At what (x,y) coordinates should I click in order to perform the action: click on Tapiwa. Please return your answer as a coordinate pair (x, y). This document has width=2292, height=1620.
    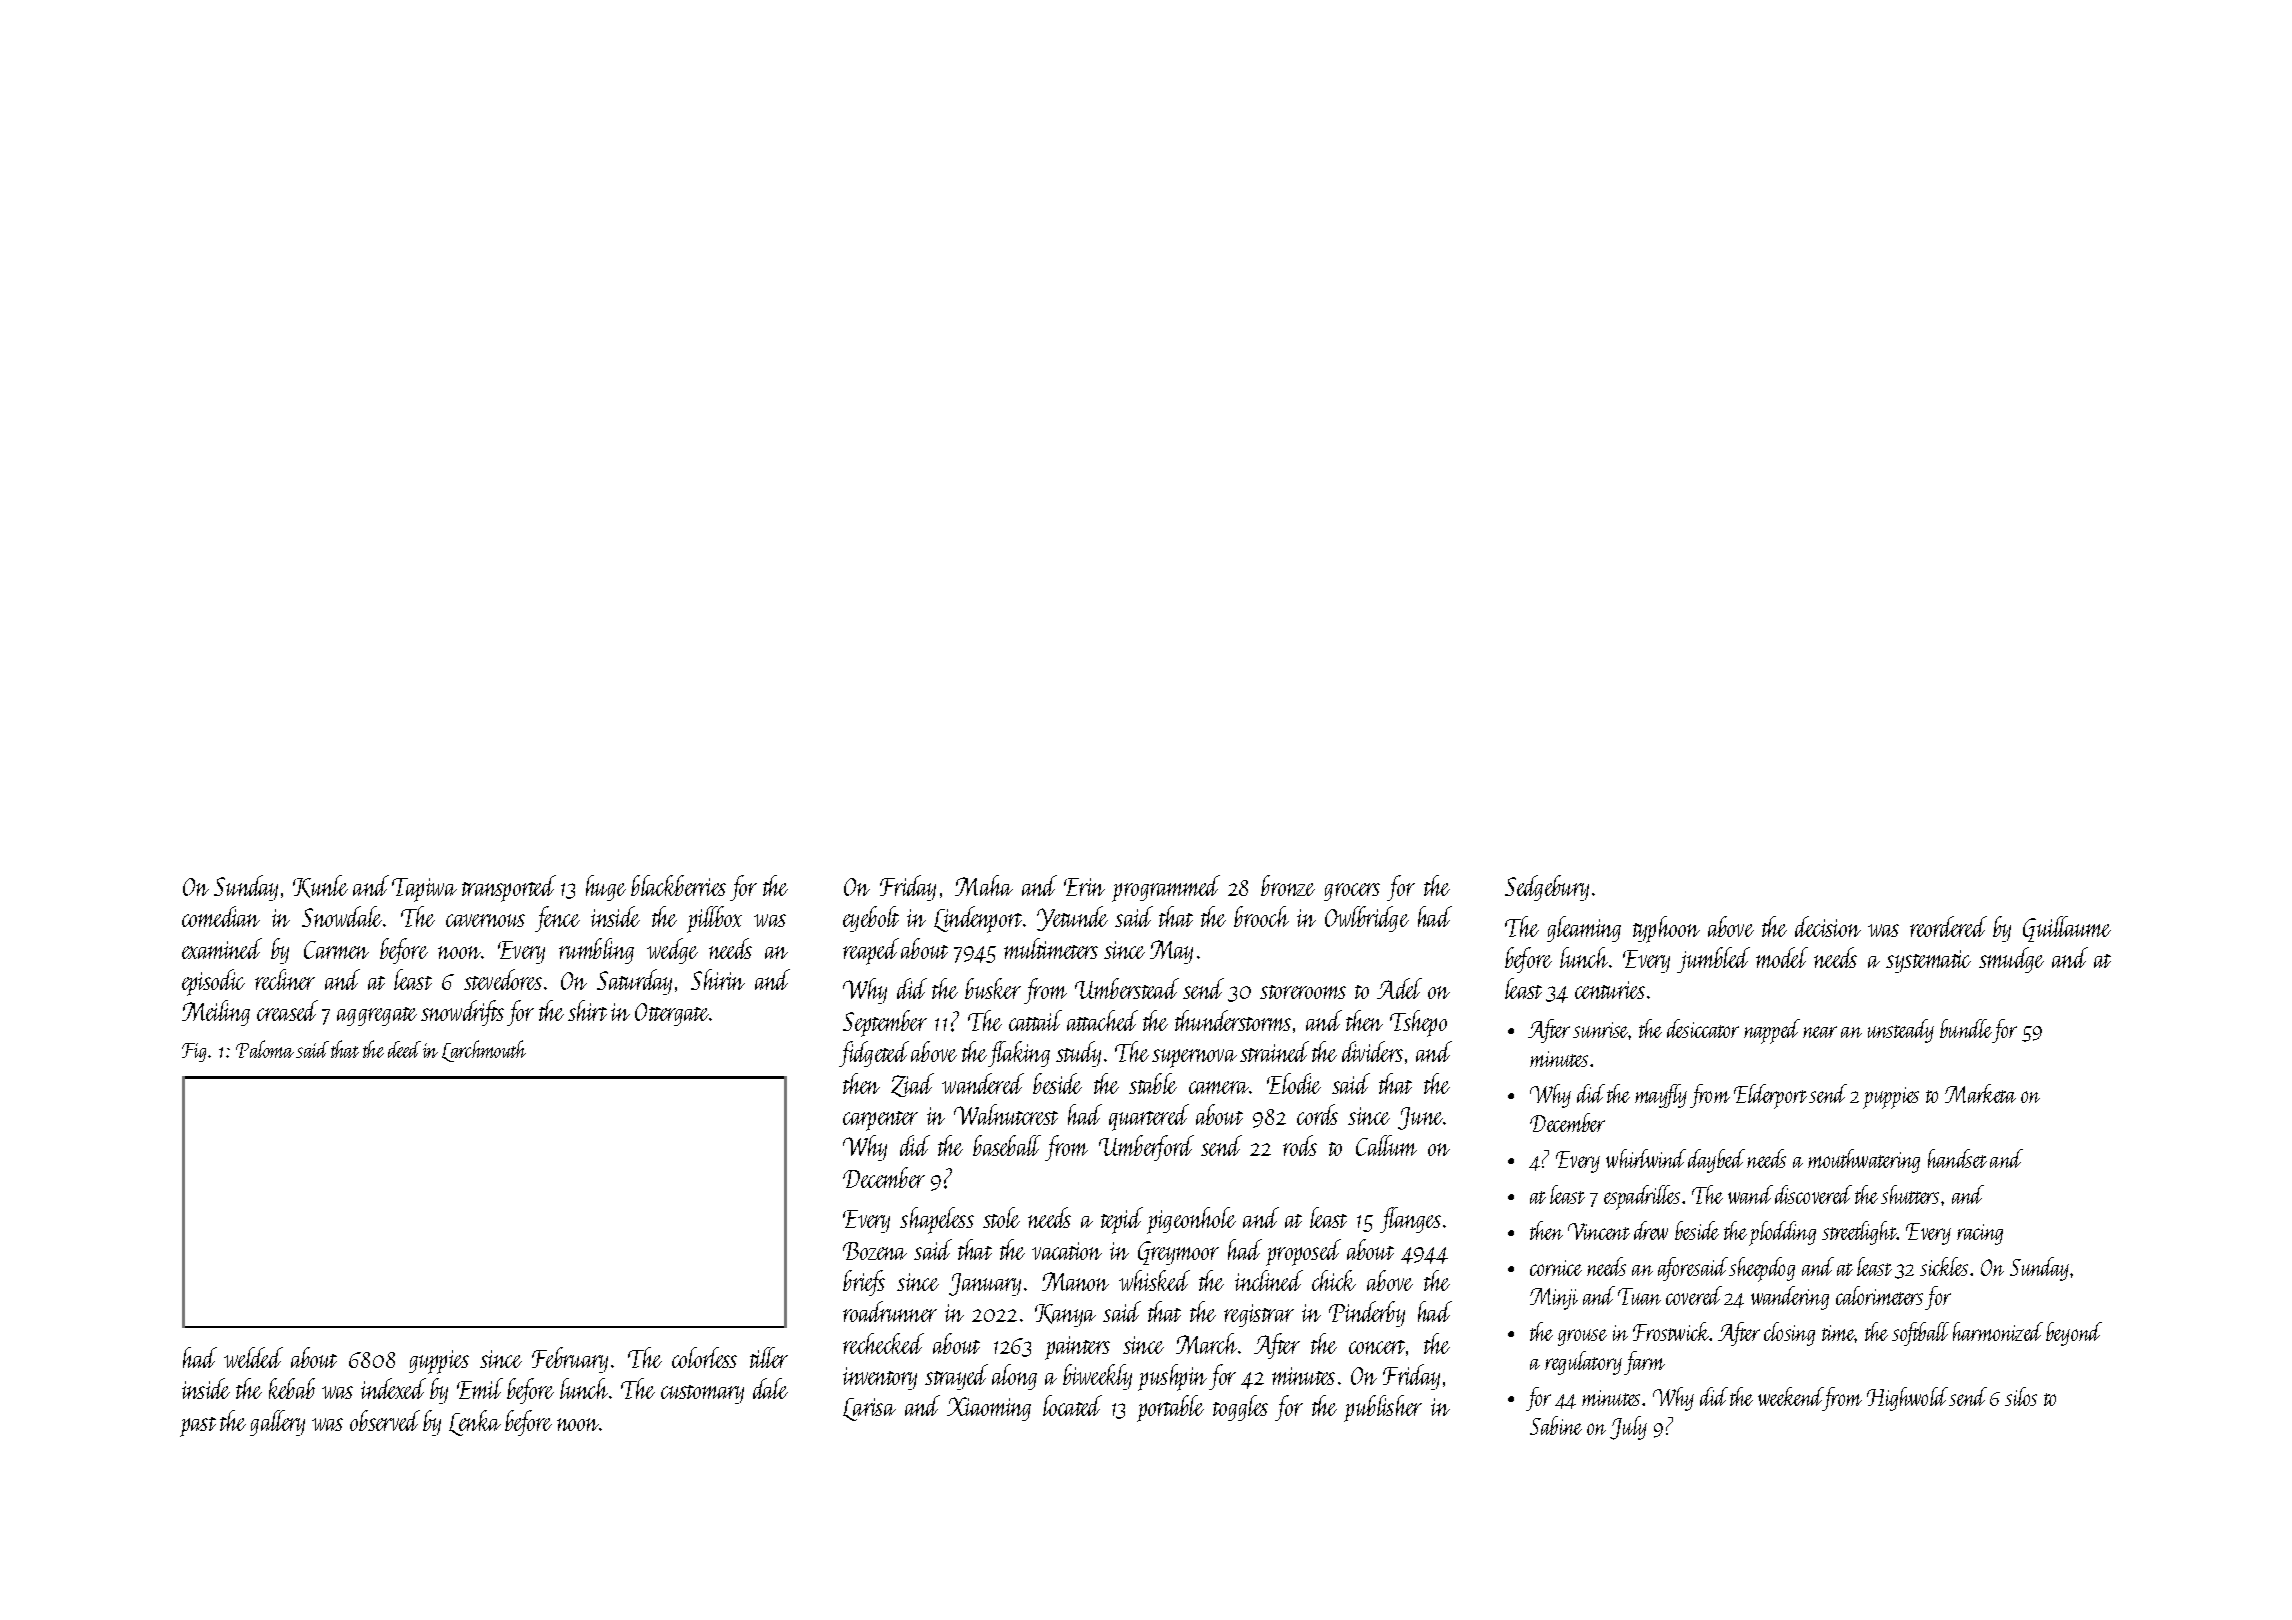
    Looking at the image, I should click on (424, 890).
